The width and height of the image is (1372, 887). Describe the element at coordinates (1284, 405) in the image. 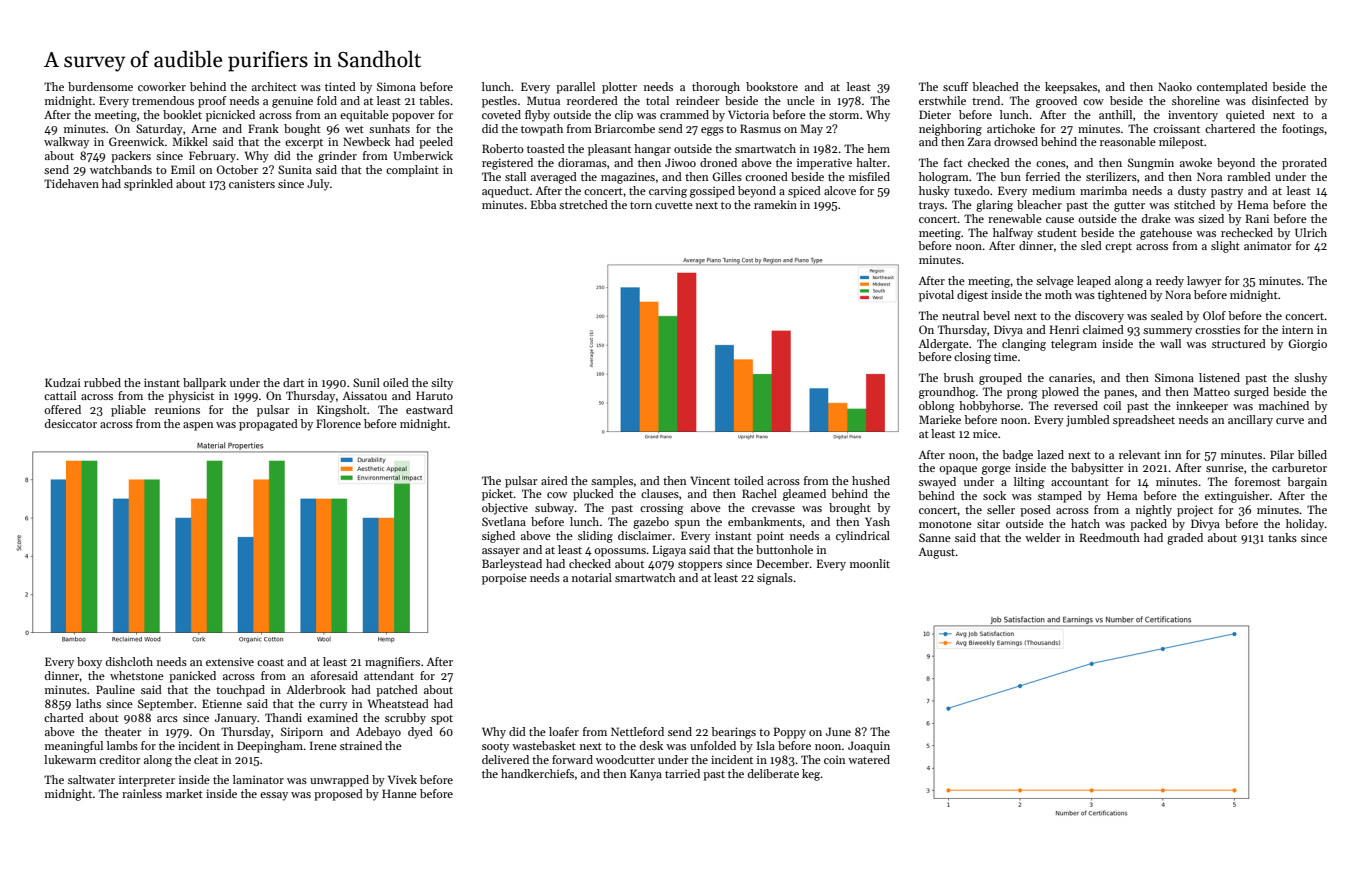

I see `machined` at that location.
